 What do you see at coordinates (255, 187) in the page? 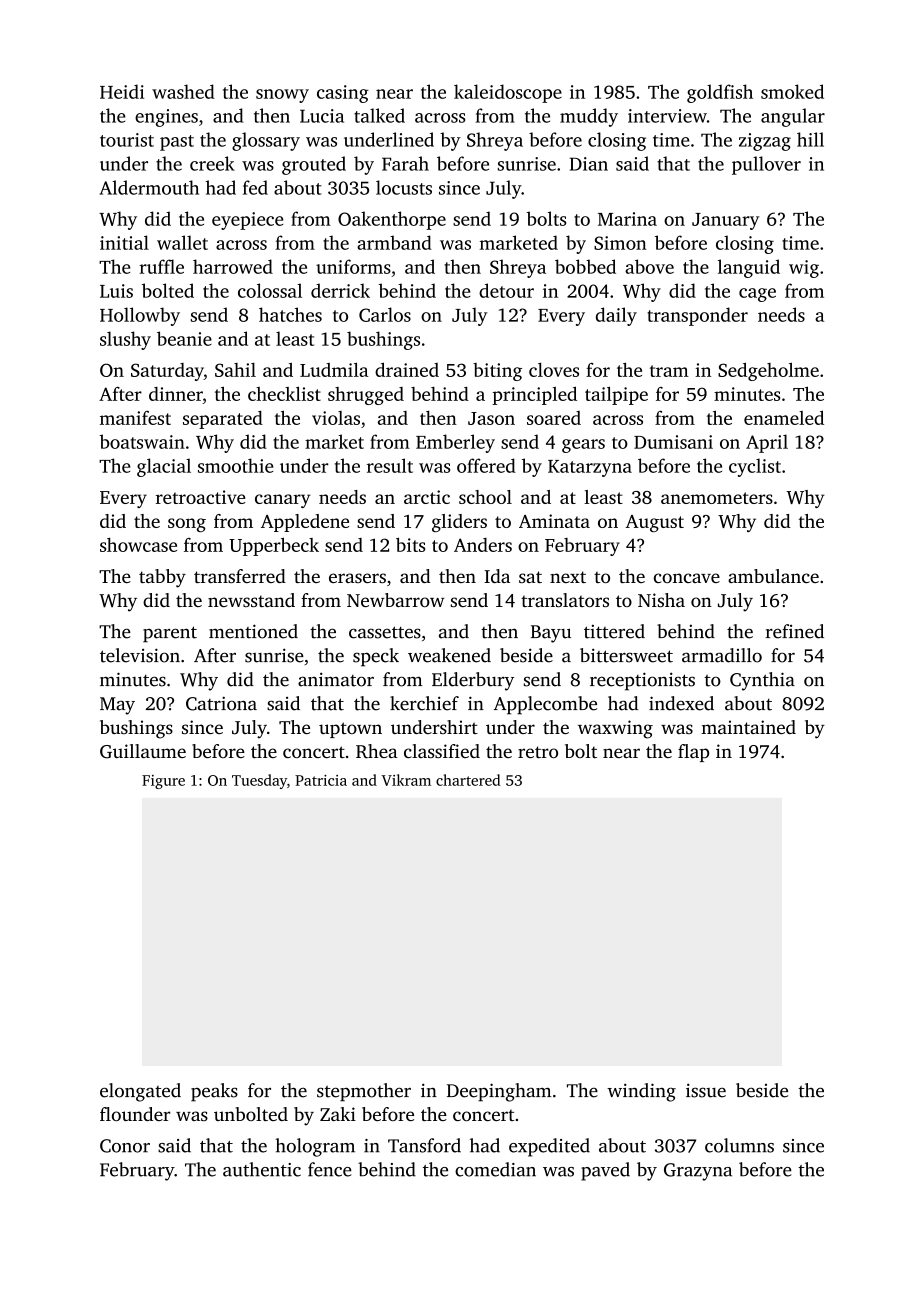
I see `fed` at bounding box center [255, 187].
